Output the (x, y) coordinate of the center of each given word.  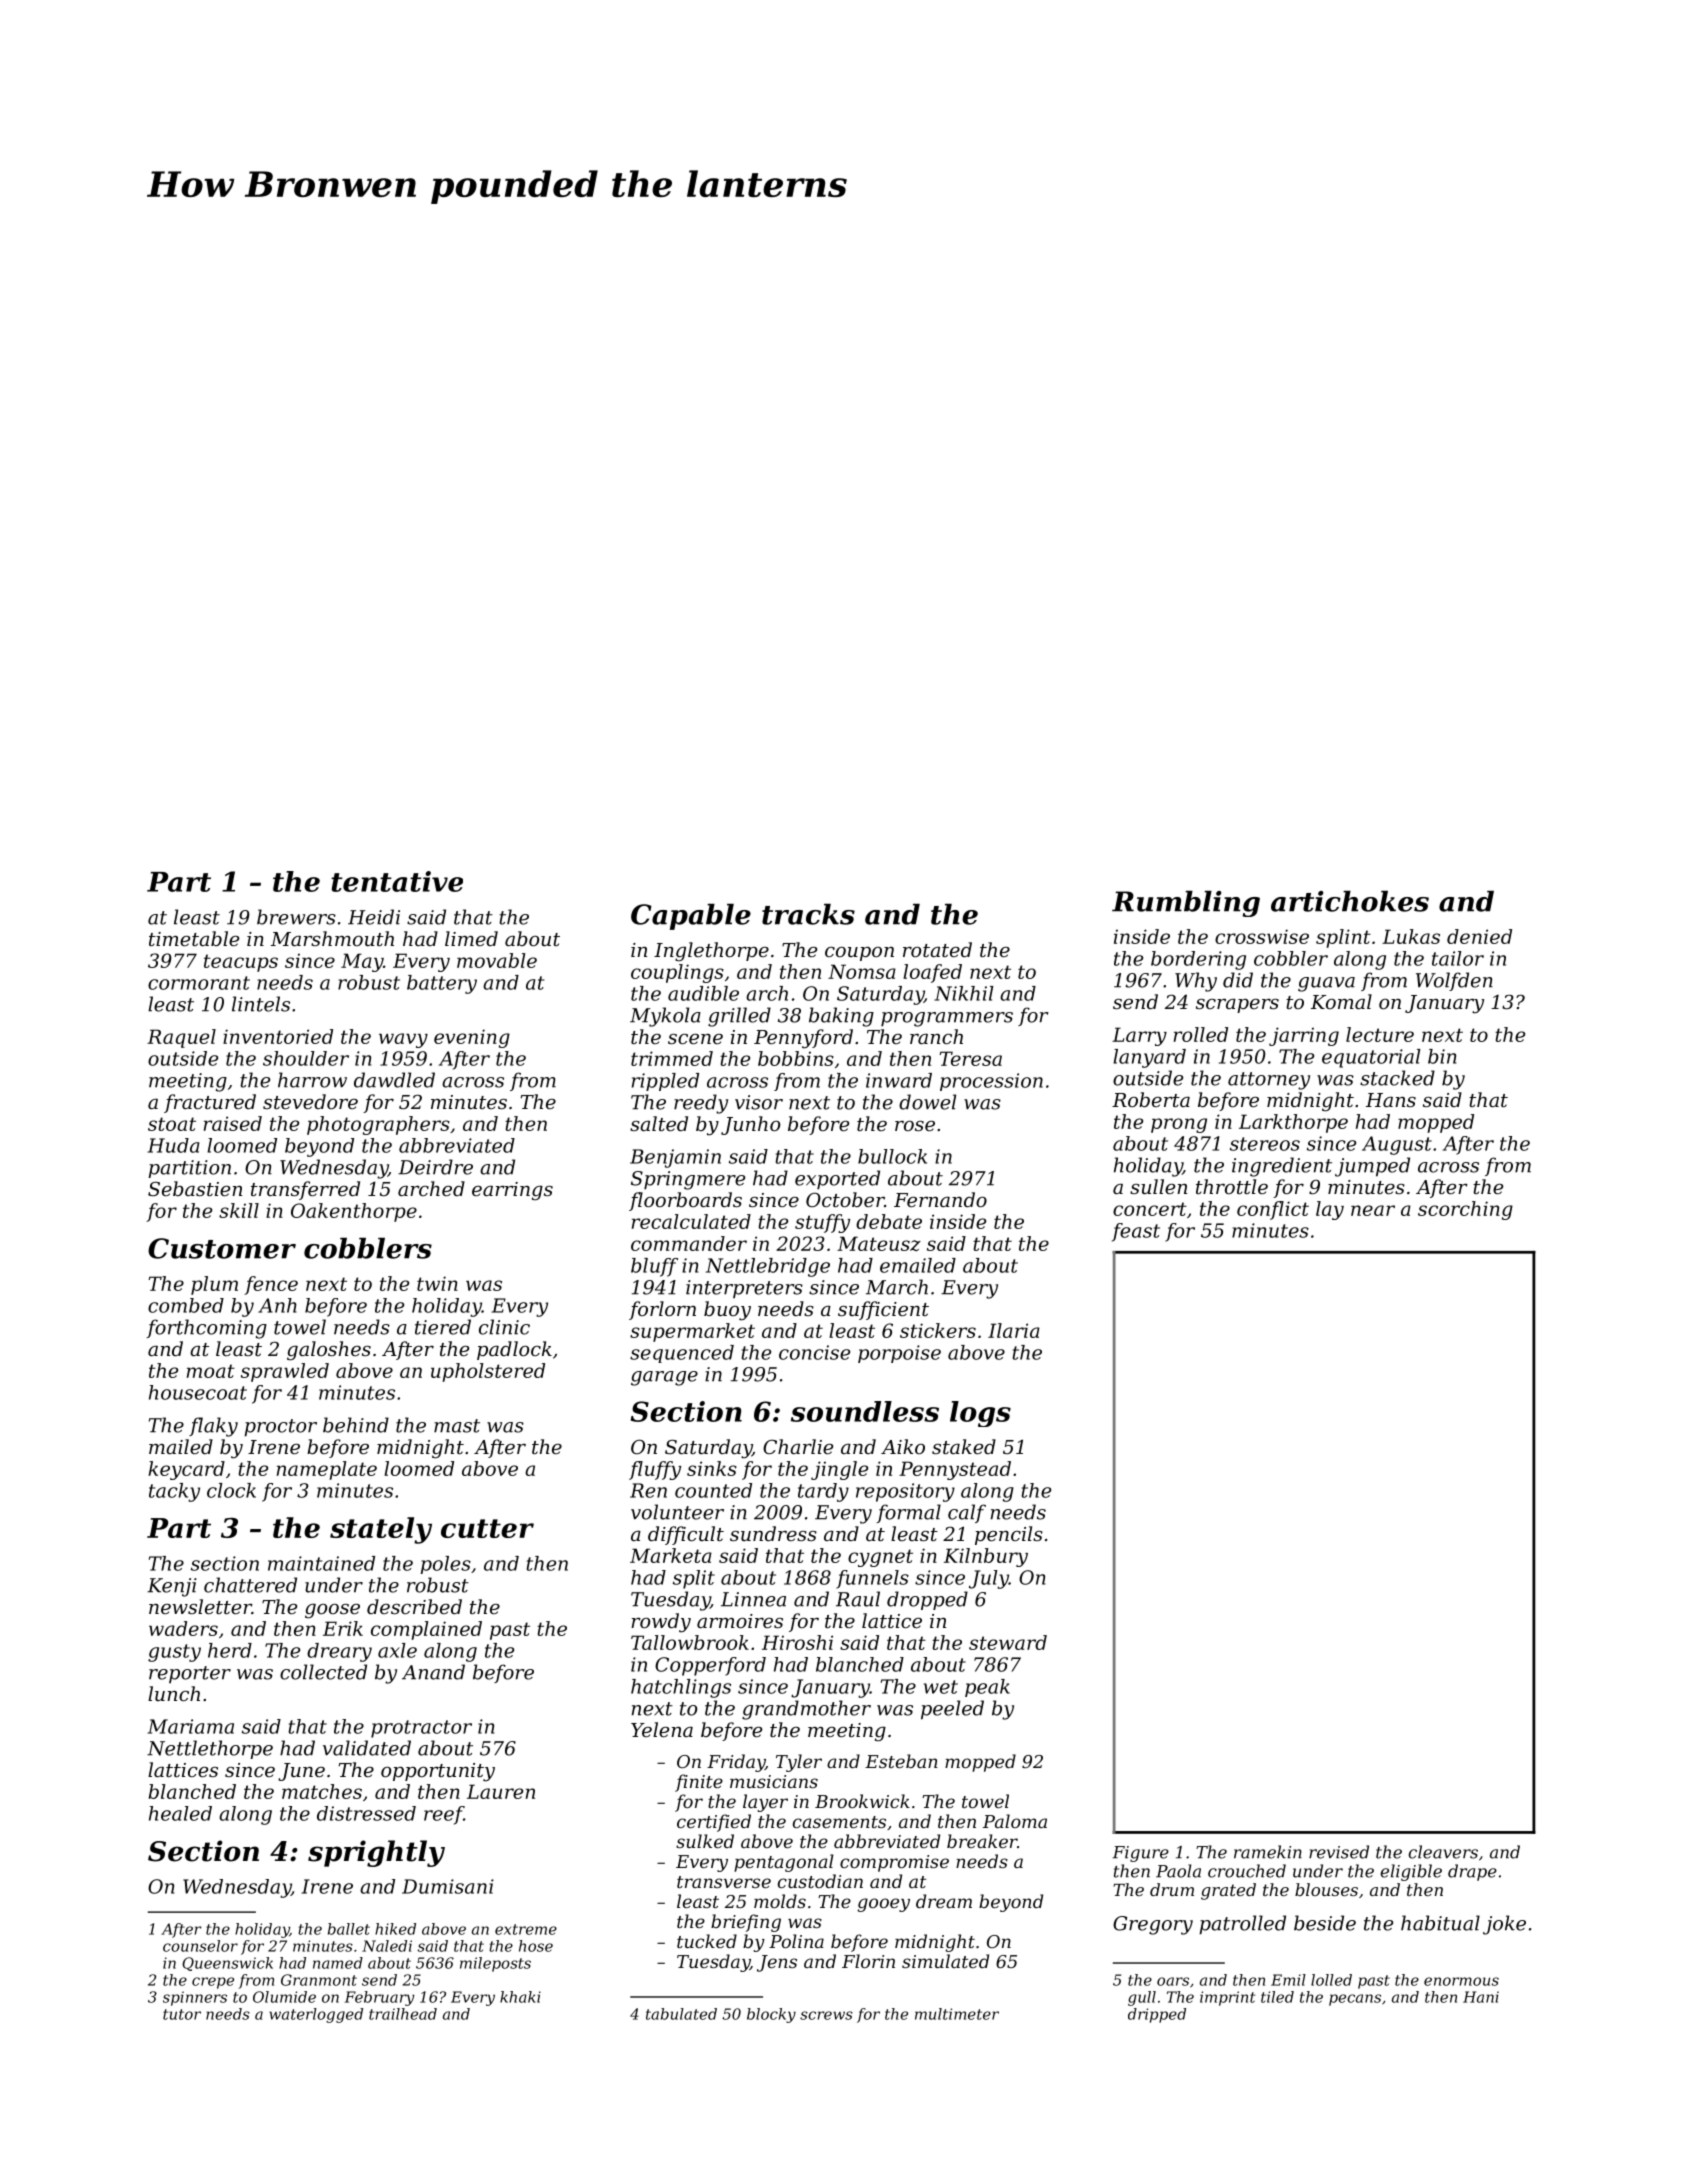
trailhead (403, 2014)
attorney (1269, 1081)
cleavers (1443, 1852)
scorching (1465, 1210)
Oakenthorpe (354, 1212)
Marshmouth (332, 938)
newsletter (200, 1606)
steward (1008, 1642)
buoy (727, 1311)
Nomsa (862, 971)
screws (826, 2015)
